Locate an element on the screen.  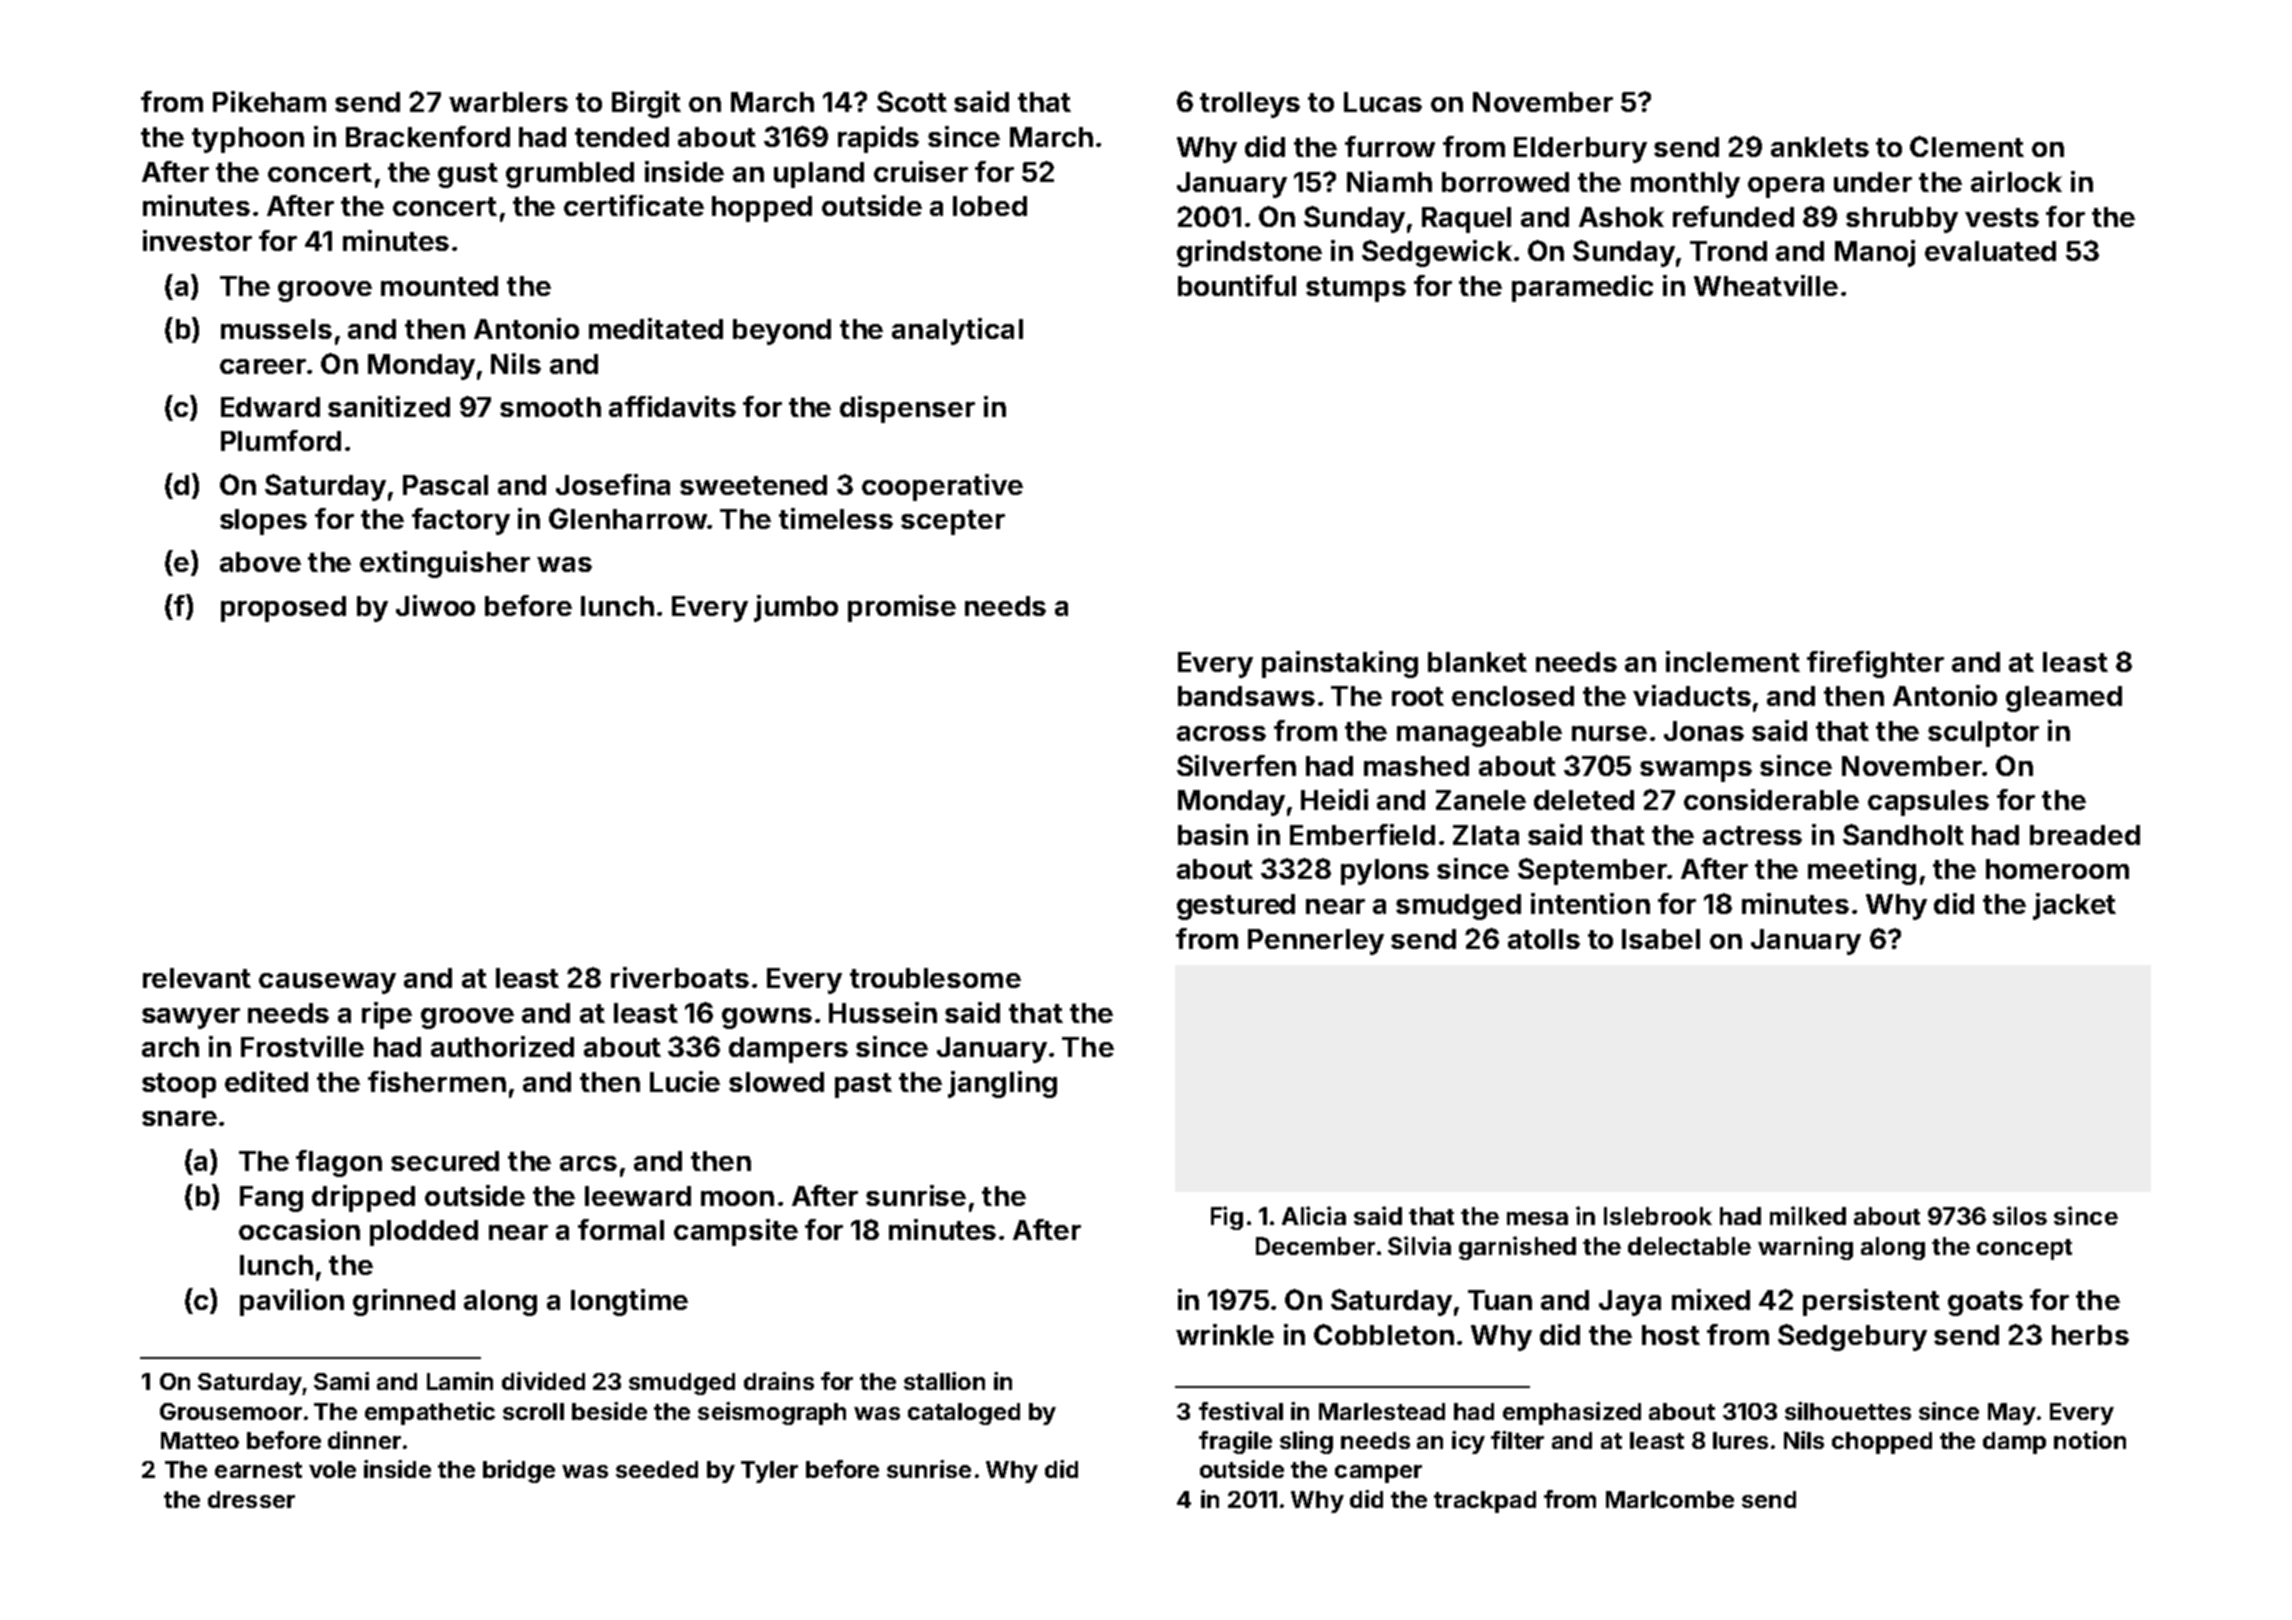
longtime is located at coordinates (629, 1302).
